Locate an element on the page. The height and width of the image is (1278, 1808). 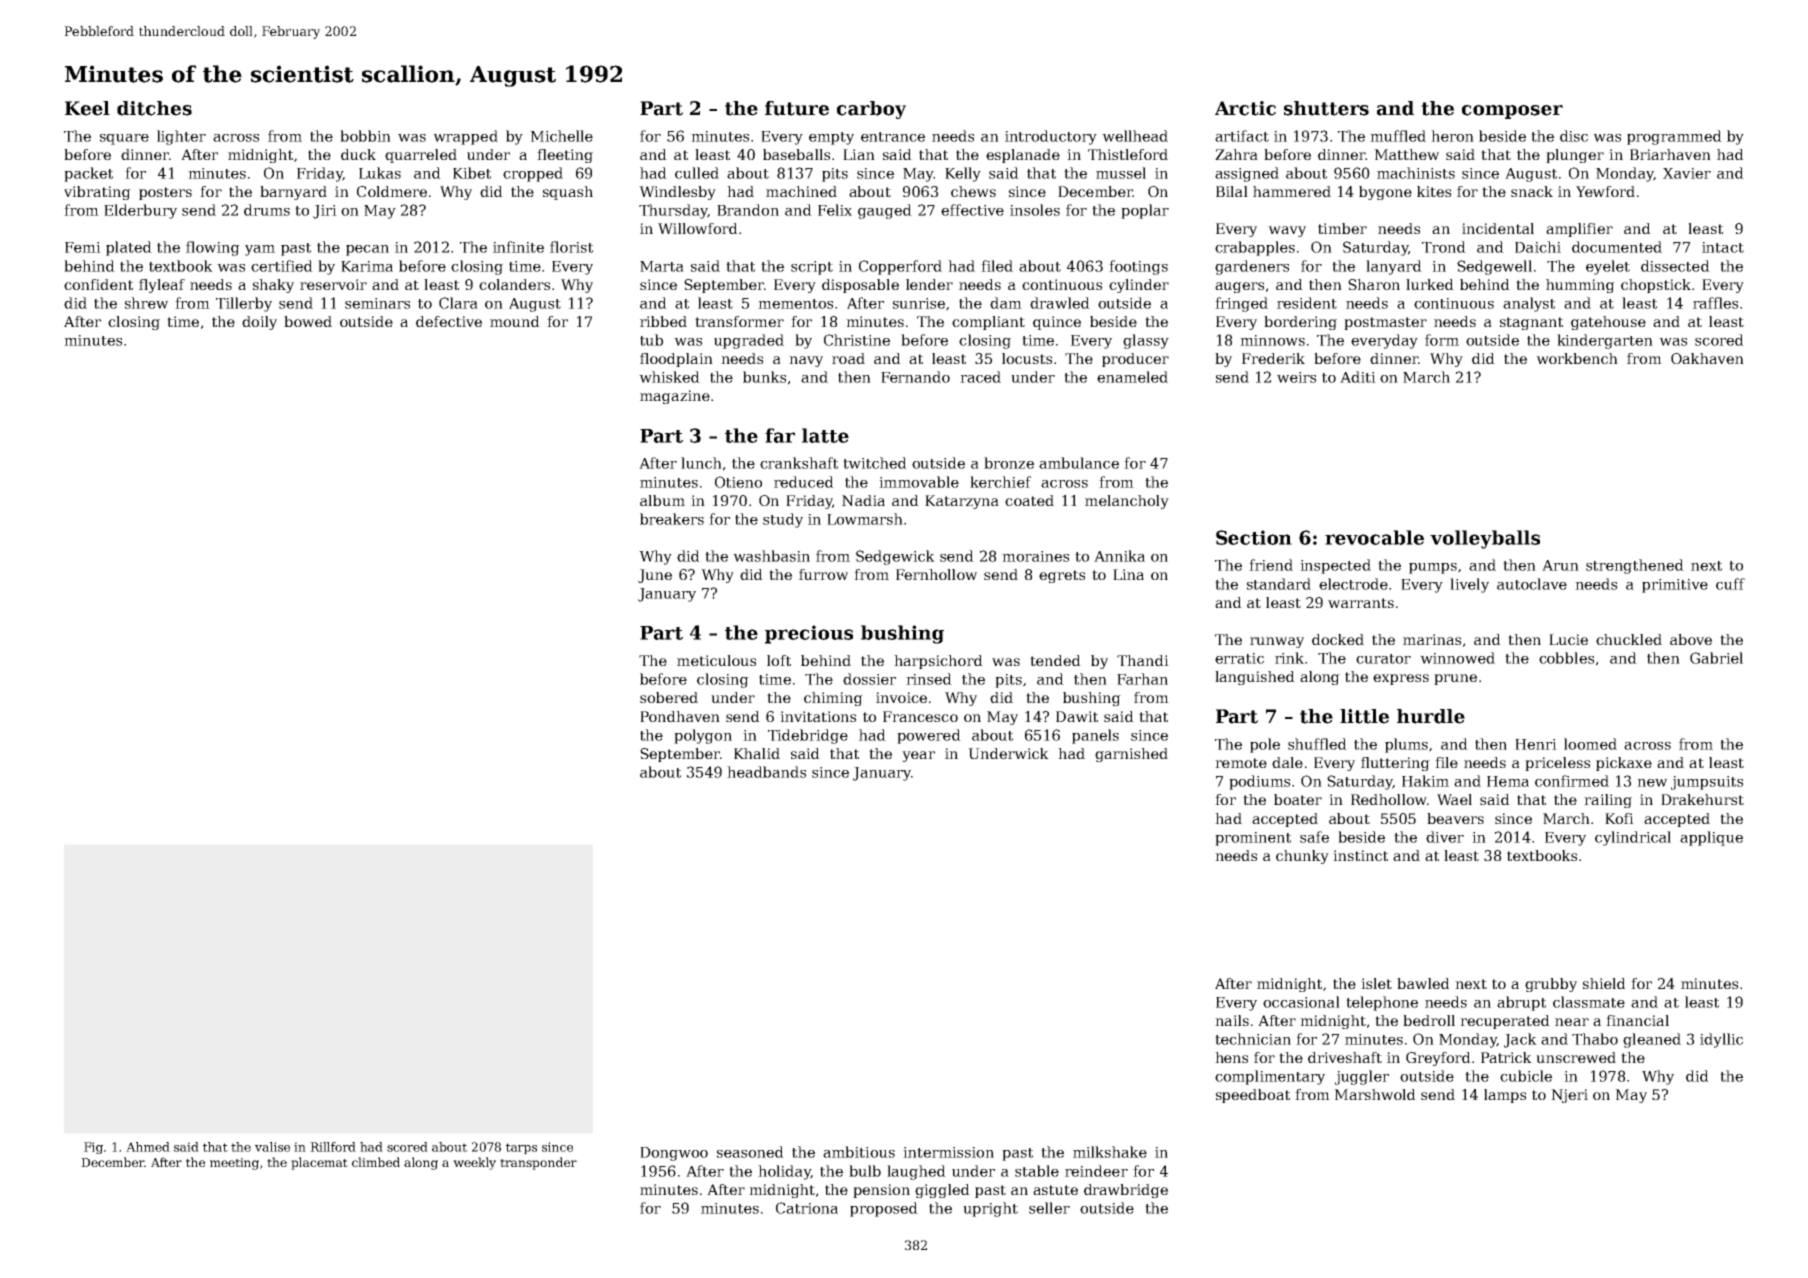
placemat is located at coordinates (319, 1163).
